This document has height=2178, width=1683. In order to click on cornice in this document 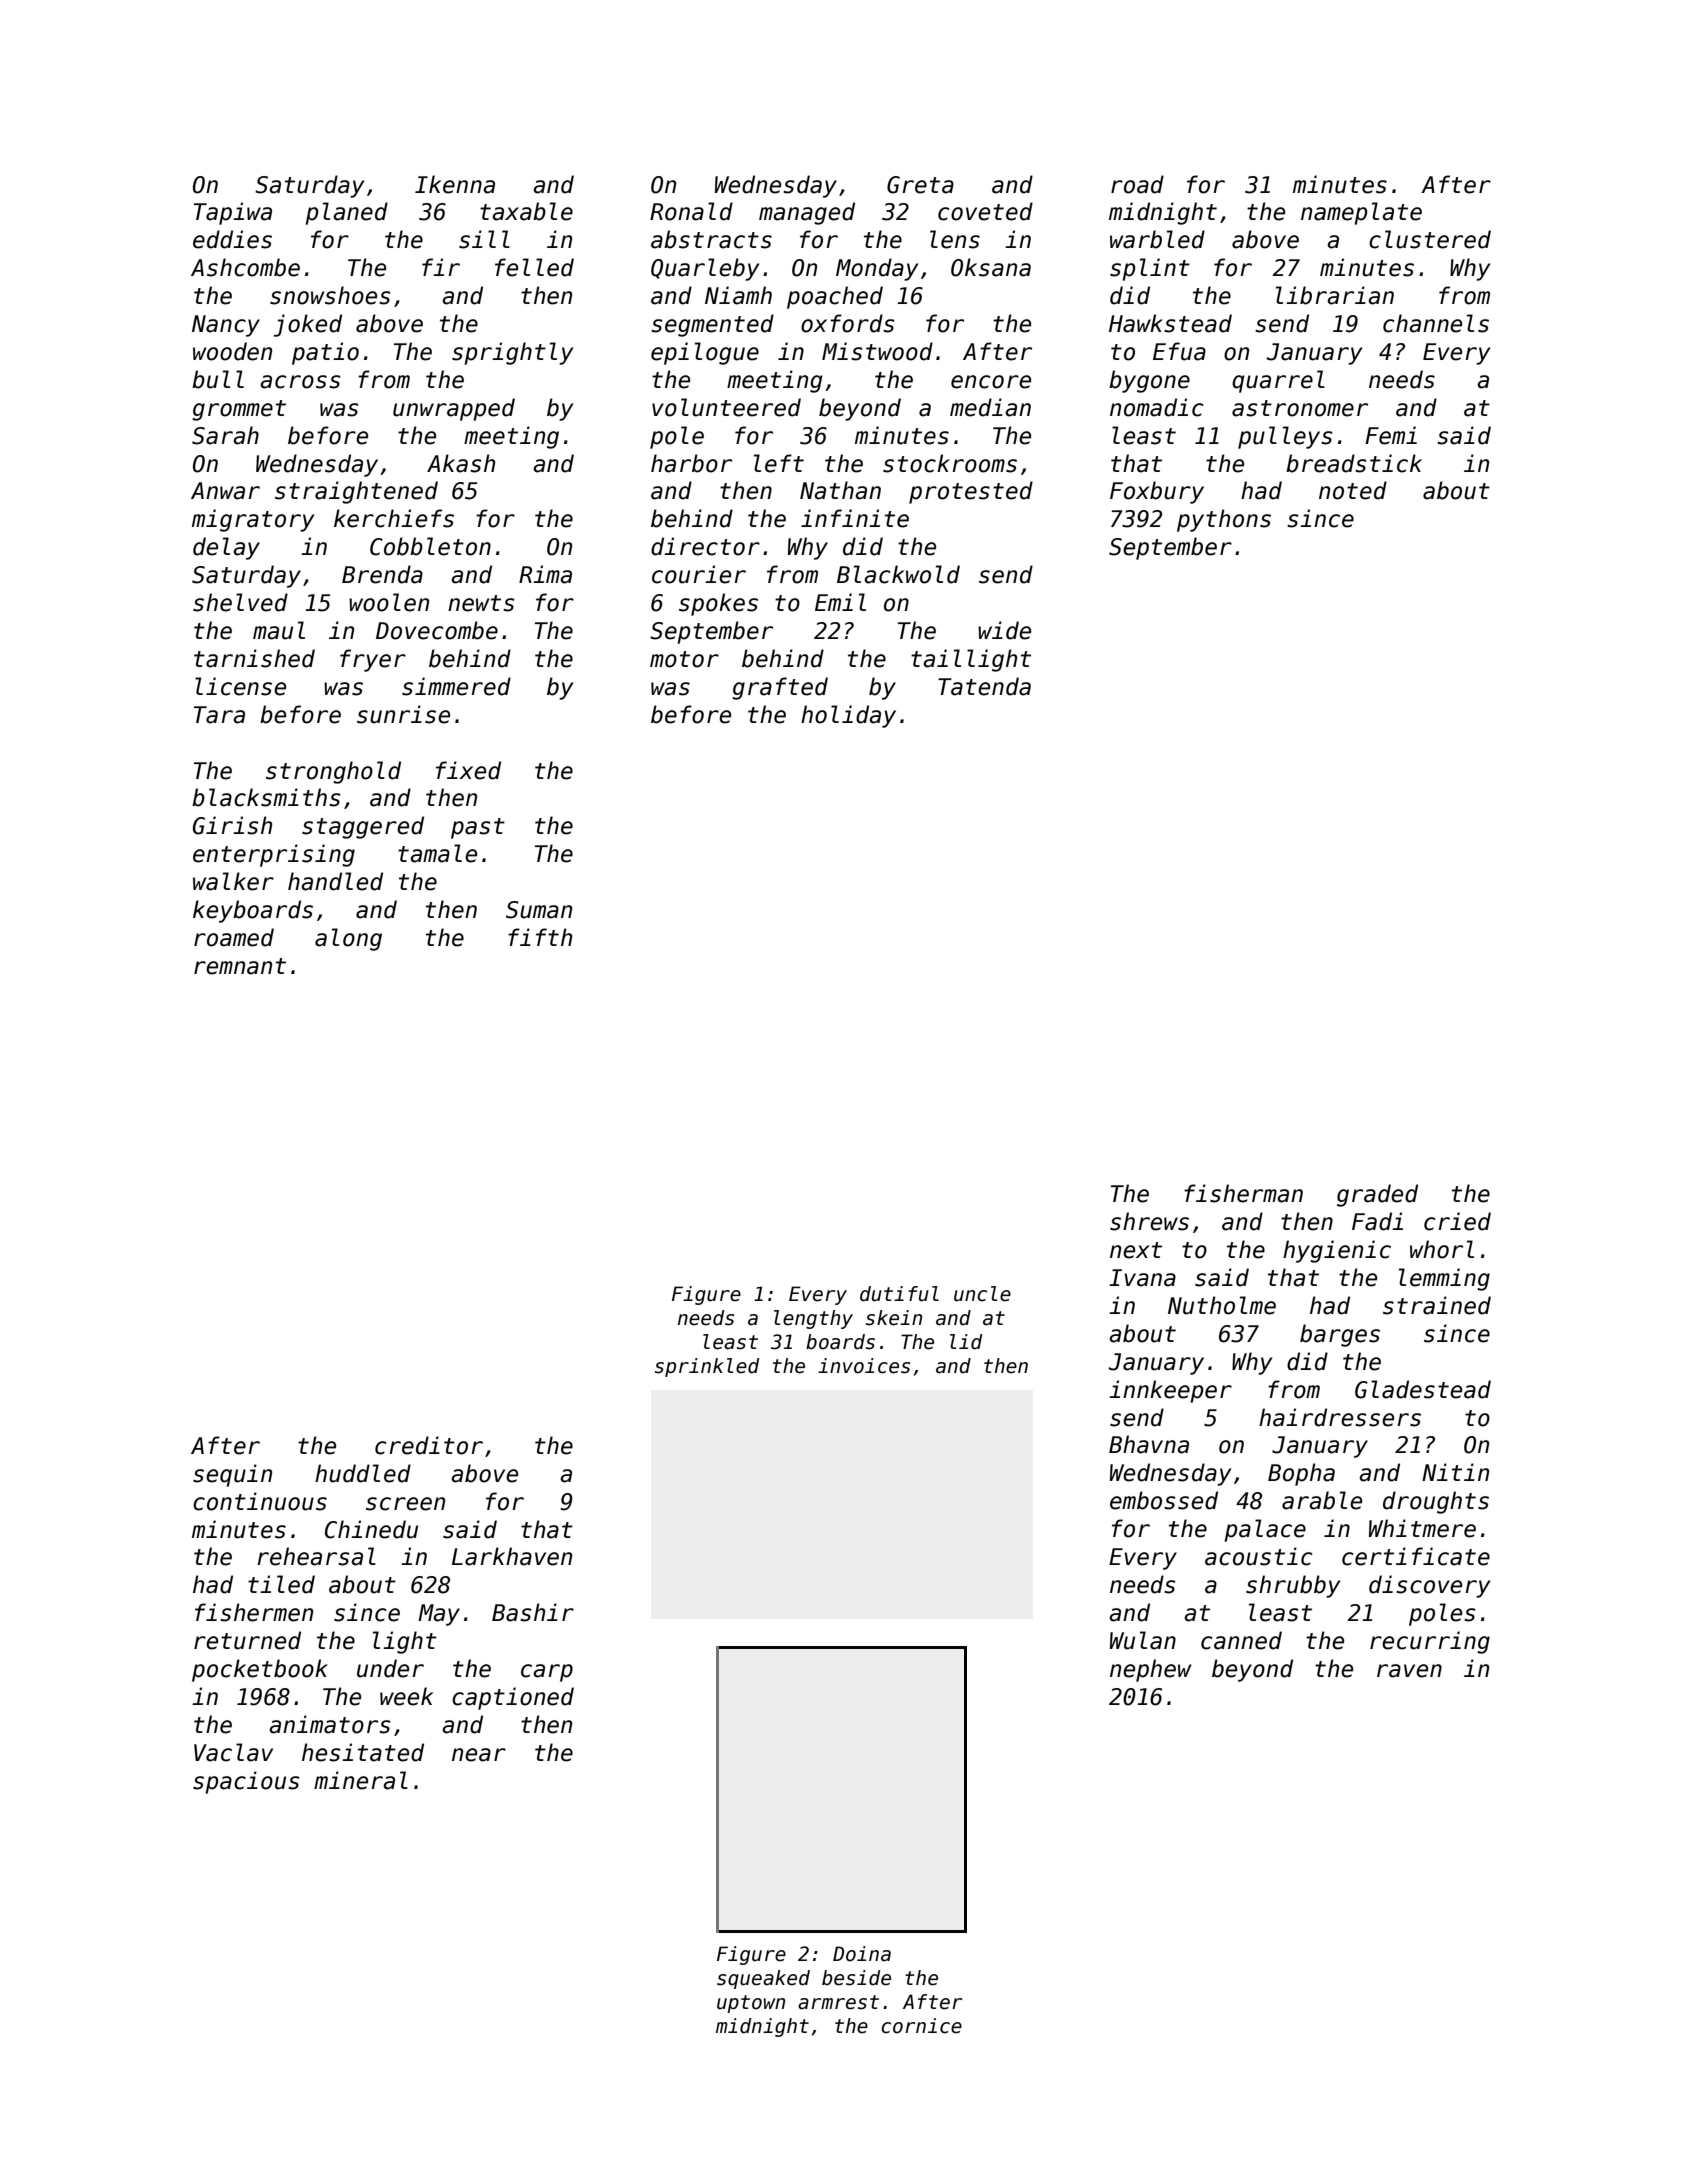, I will do `click(921, 2026)`.
